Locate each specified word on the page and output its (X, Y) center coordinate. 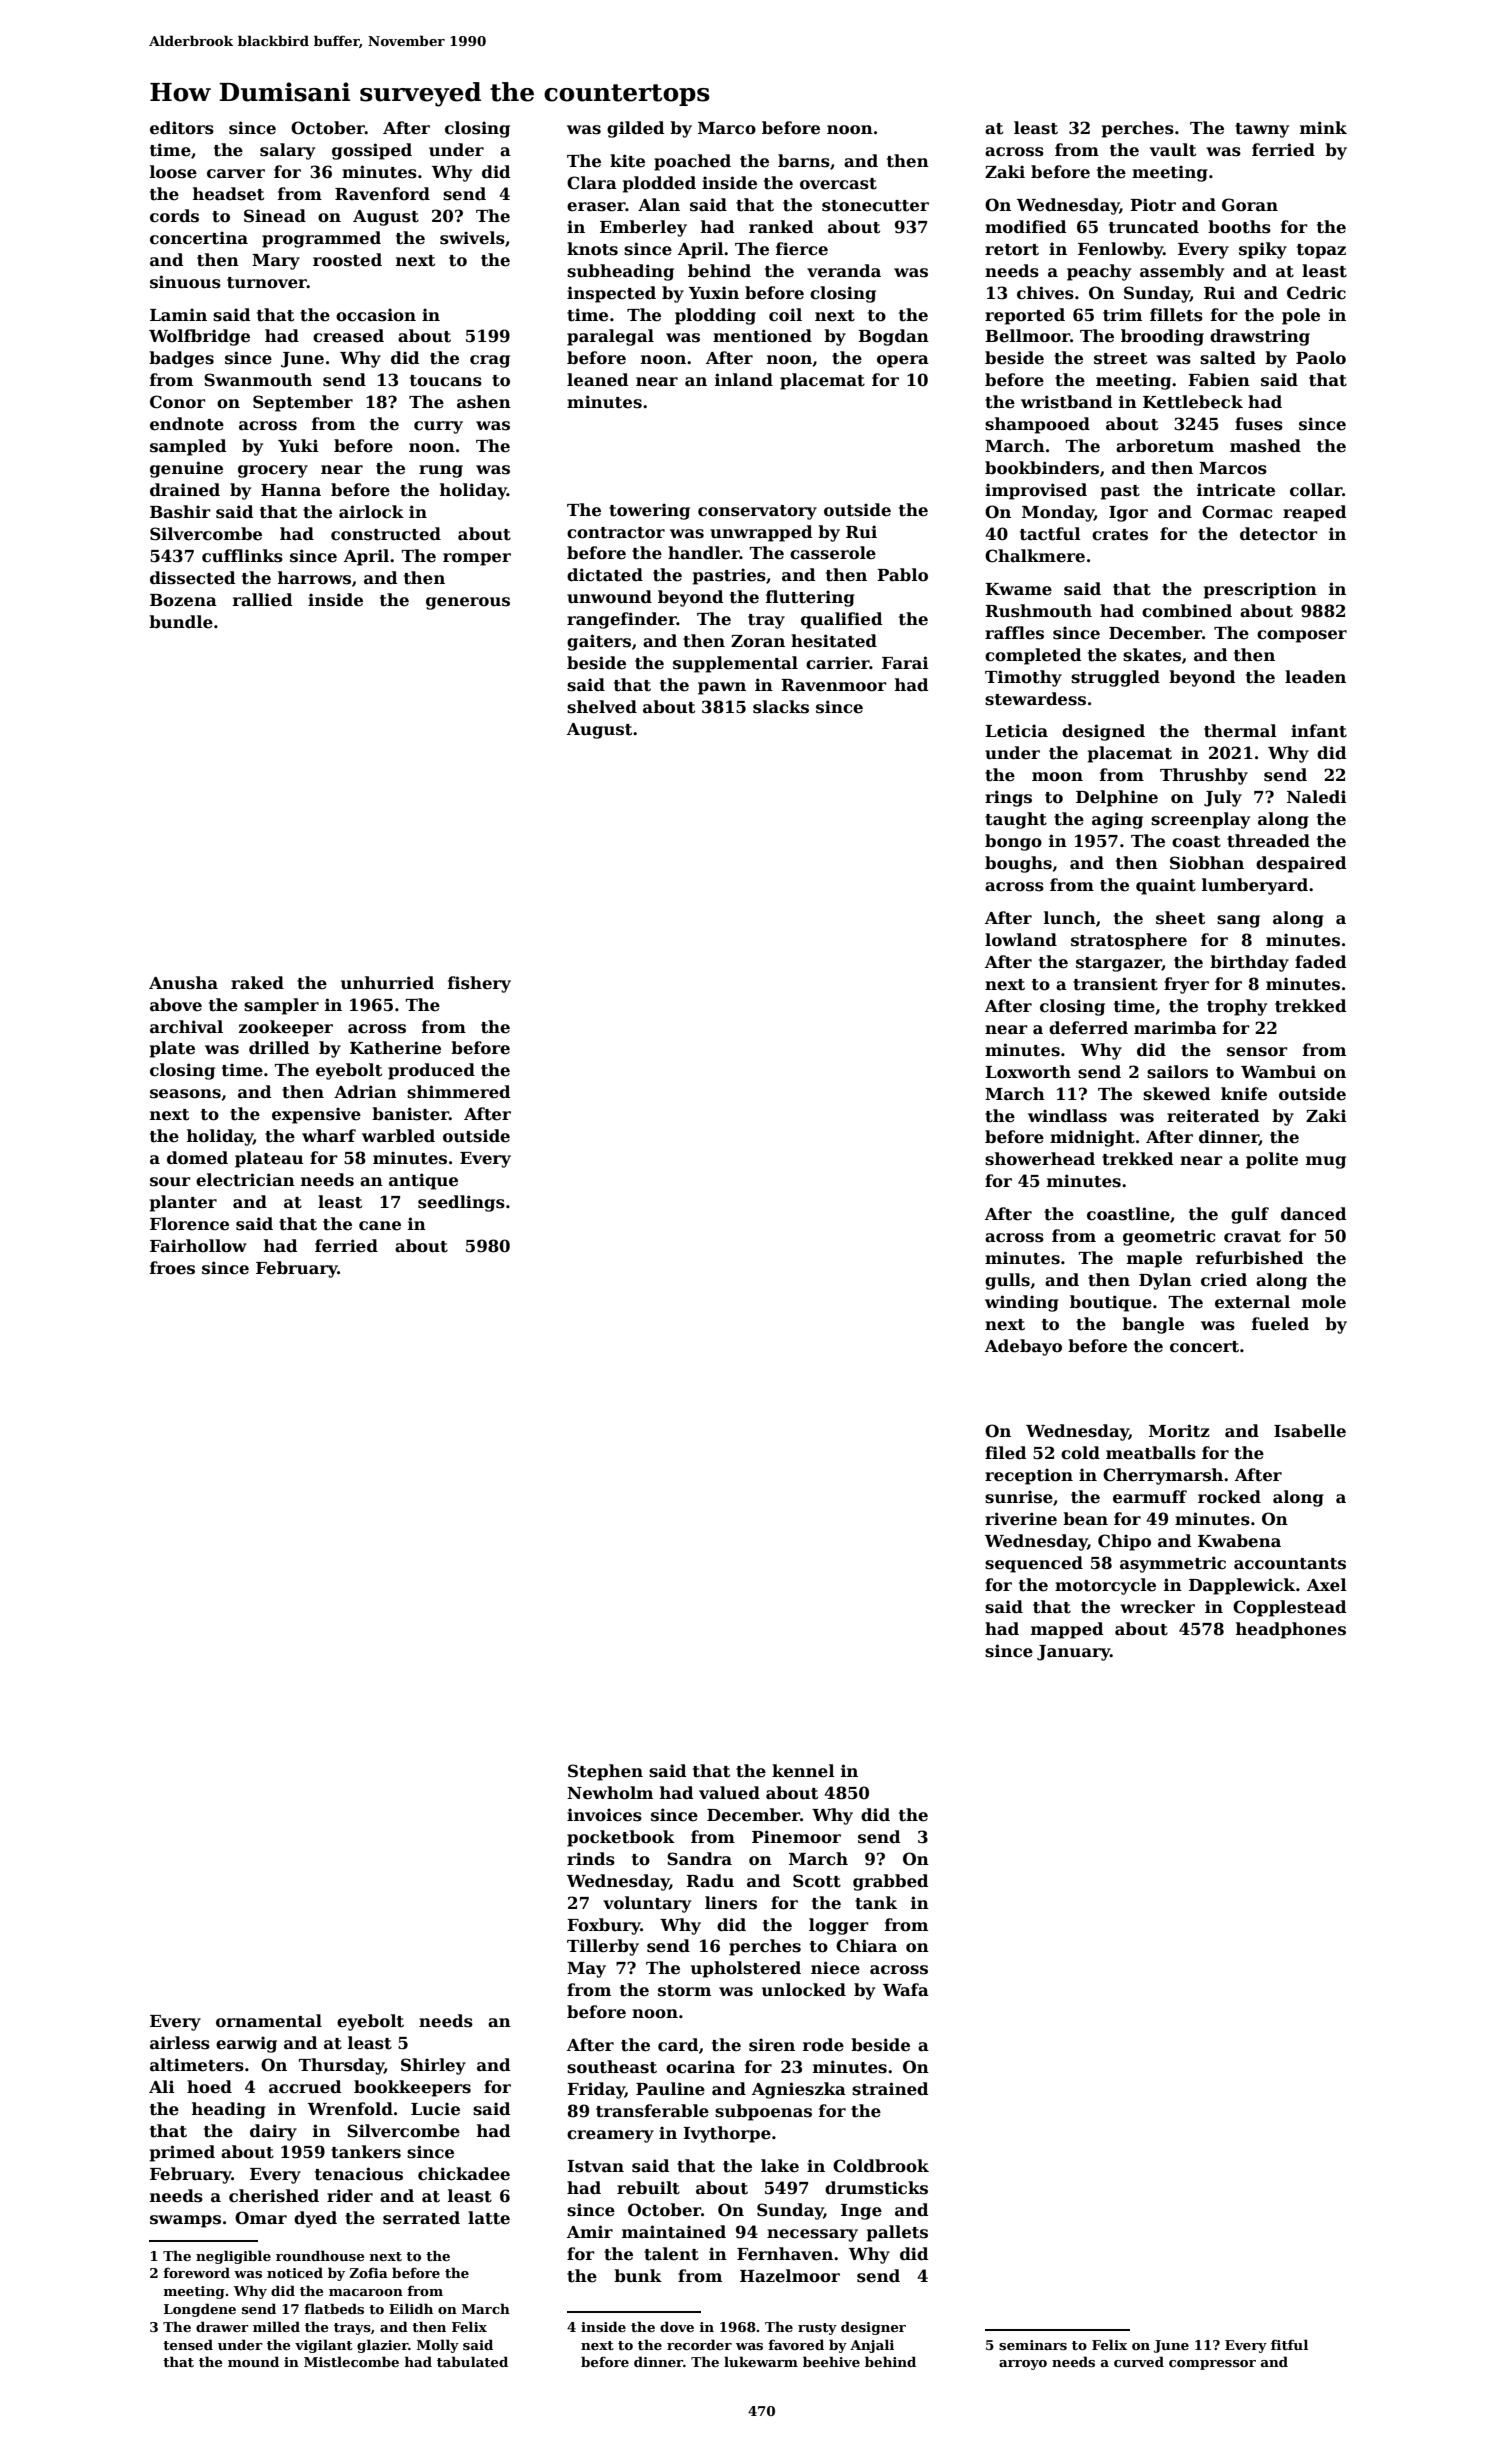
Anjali (872, 2346)
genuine (186, 469)
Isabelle (1310, 1431)
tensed (188, 2344)
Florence (189, 1224)
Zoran (758, 641)
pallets (897, 2233)
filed (1006, 1453)
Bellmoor (1027, 336)
